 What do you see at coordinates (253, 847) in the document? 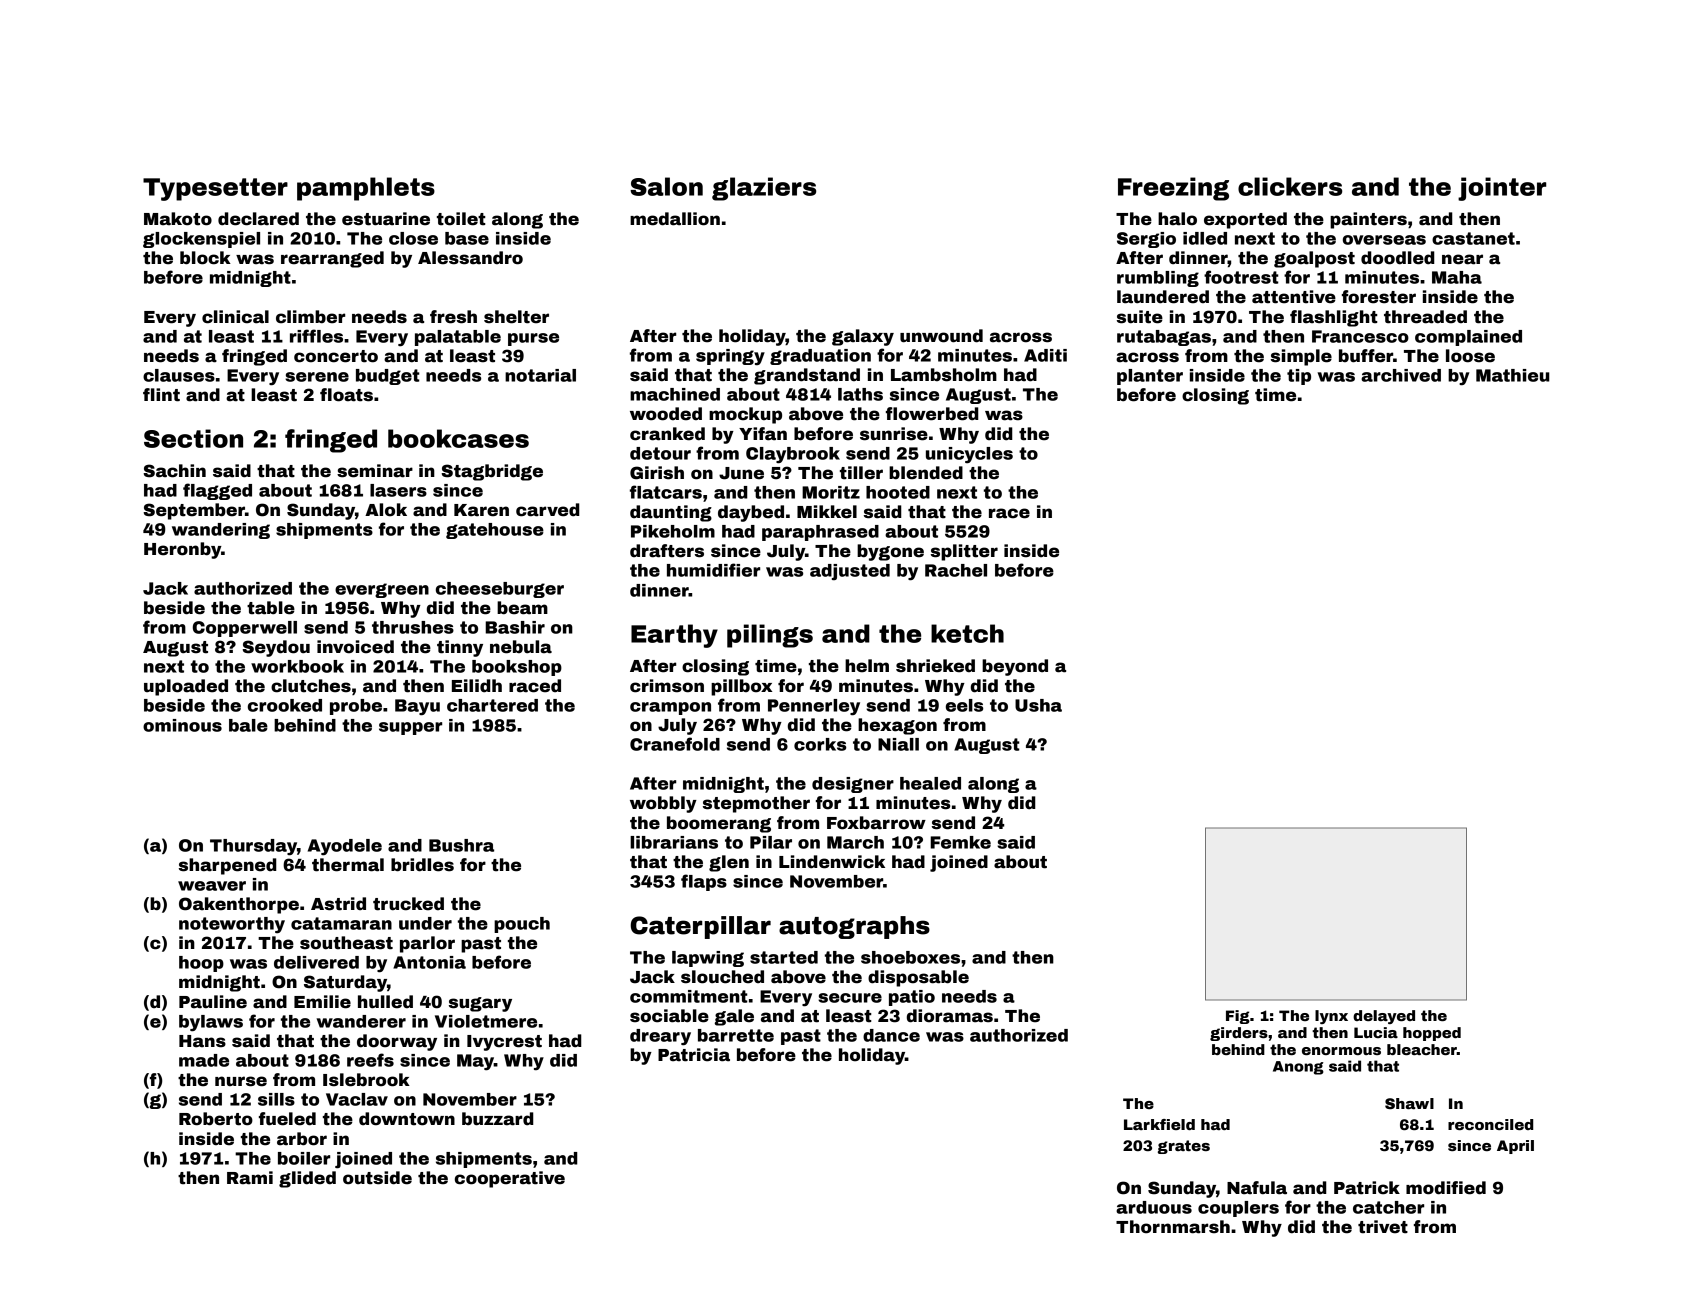
I see `Thursday` at bounding box center [253, 847].
